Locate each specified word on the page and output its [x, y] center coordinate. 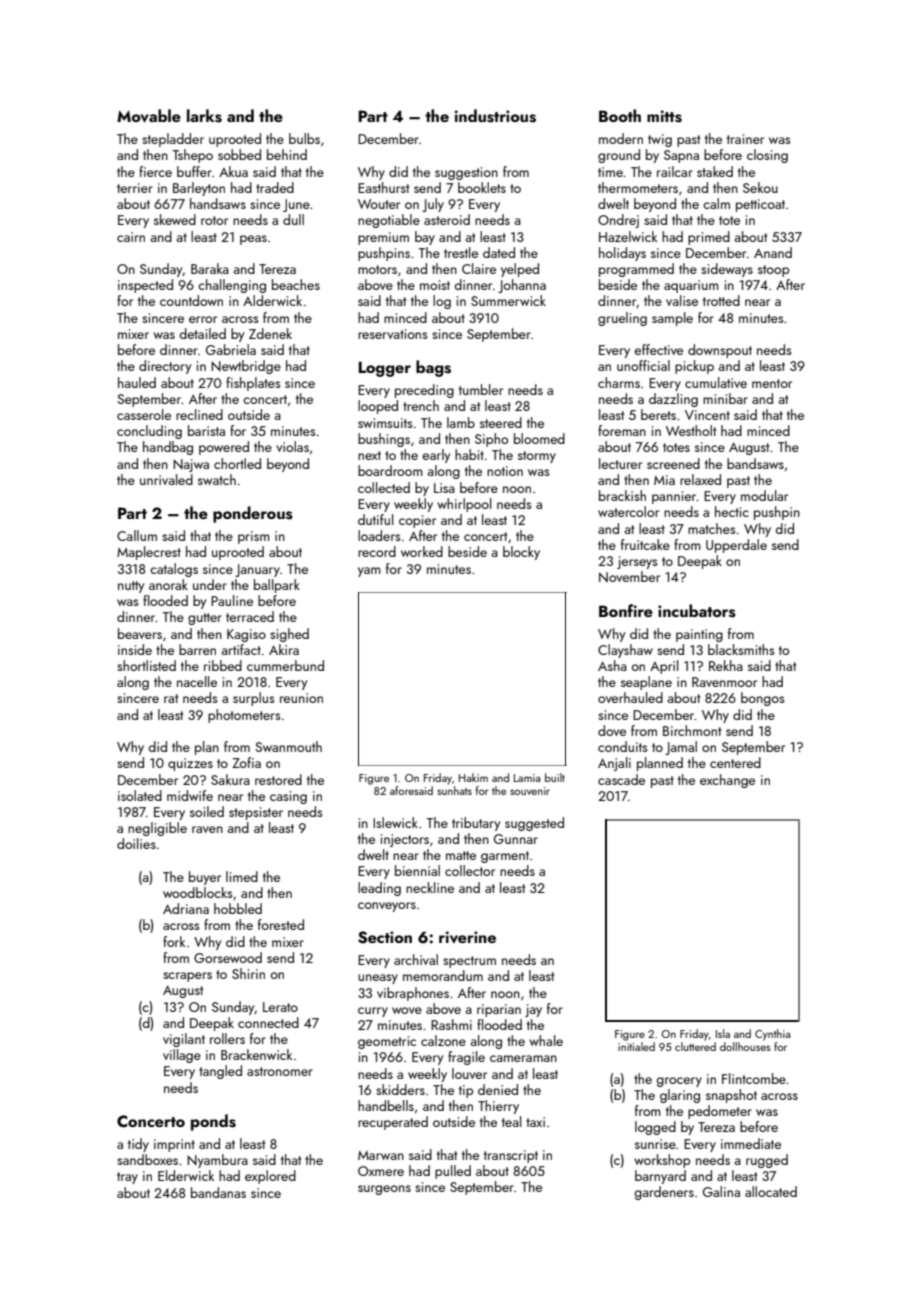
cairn [131, 237]
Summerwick [508, 300]
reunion [301, 698]
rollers [227, 1038]
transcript [511, 1156]
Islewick [395, 822]
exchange [727, 781]
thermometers [638, 187]
